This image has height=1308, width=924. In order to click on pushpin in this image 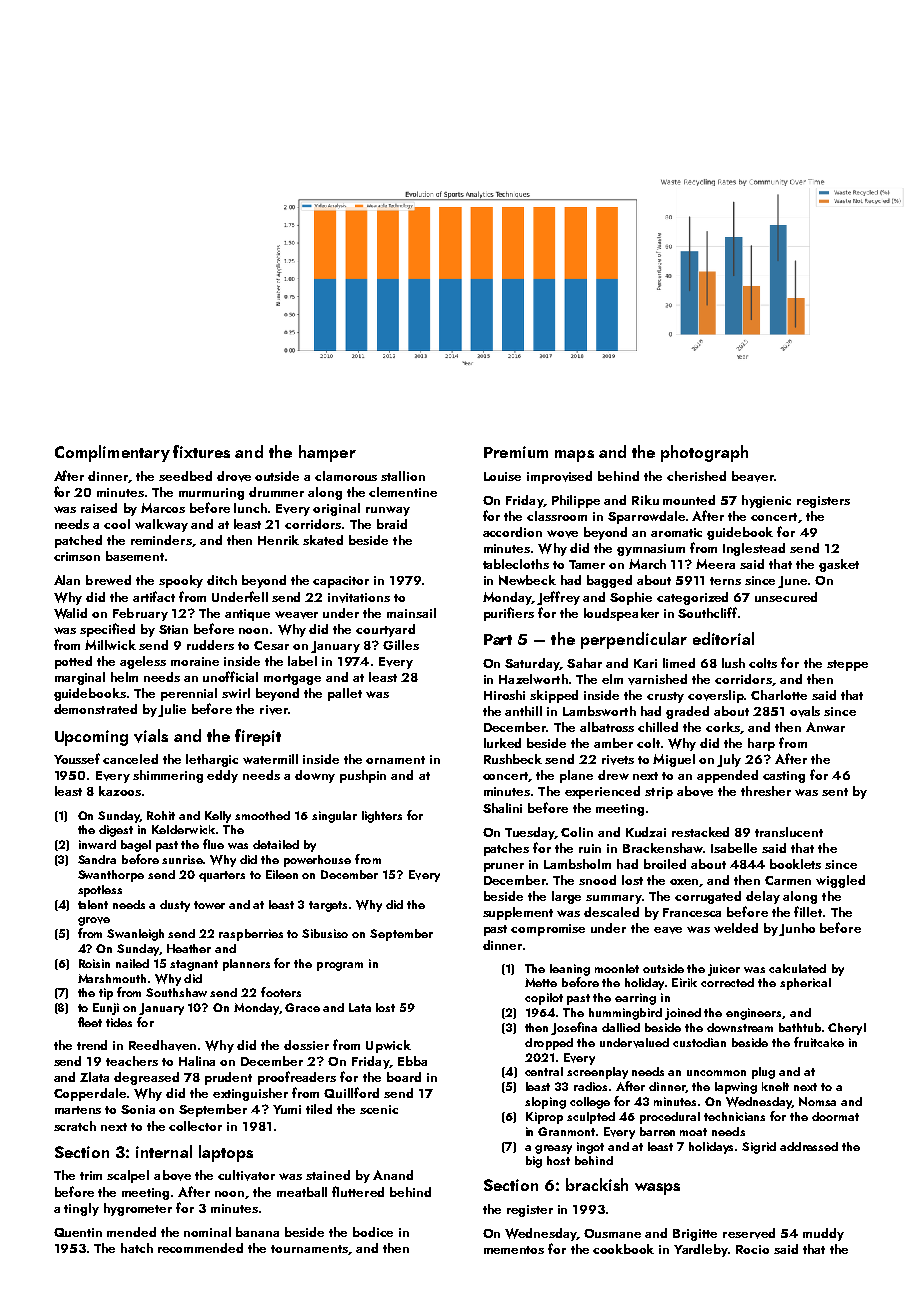, I will do `click(363, 776)`.
